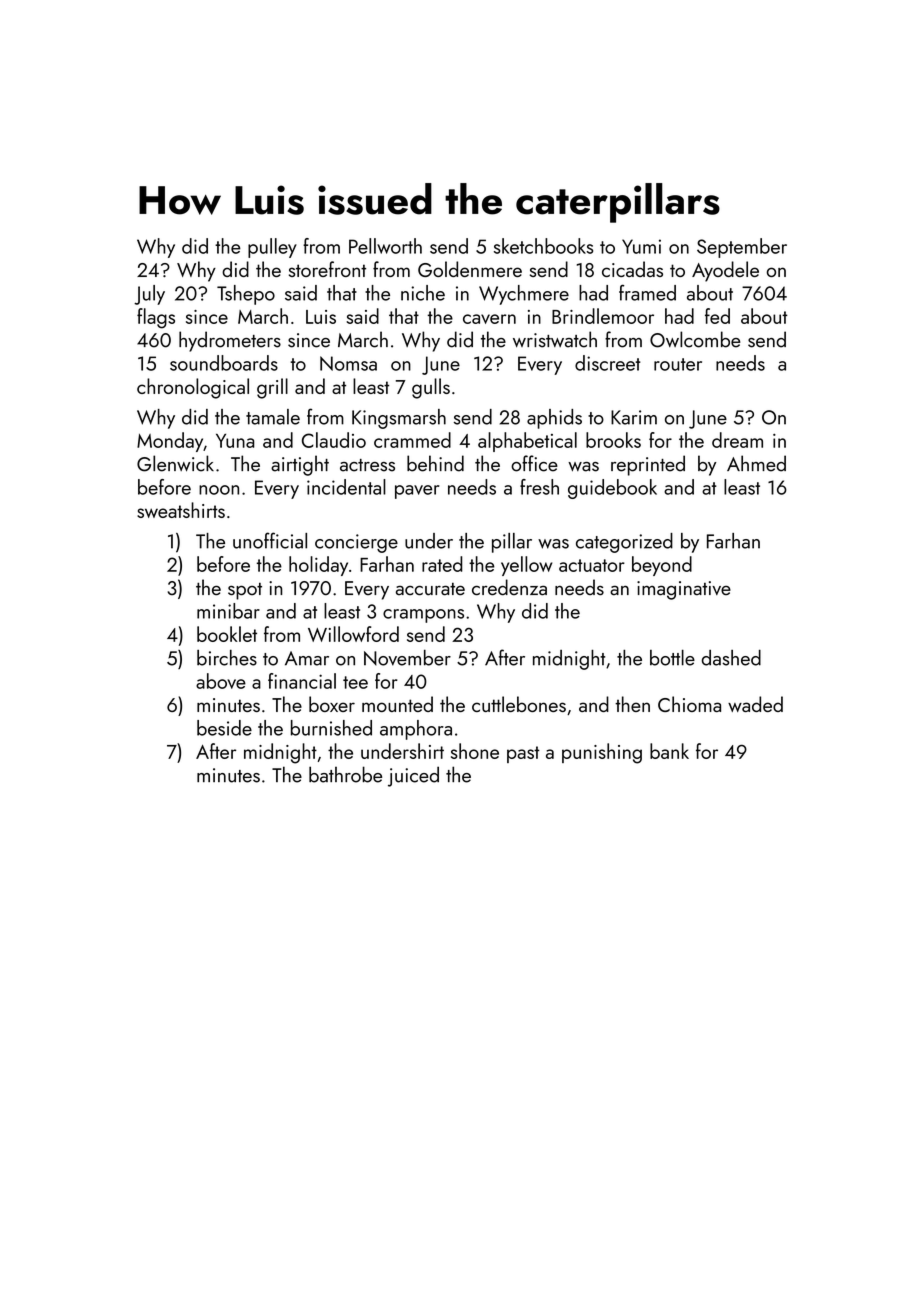 This screenshot has width=924, height=1311. Describe the element at coordinates (755, 704) in the screenshot. I see `waded` at that location.
